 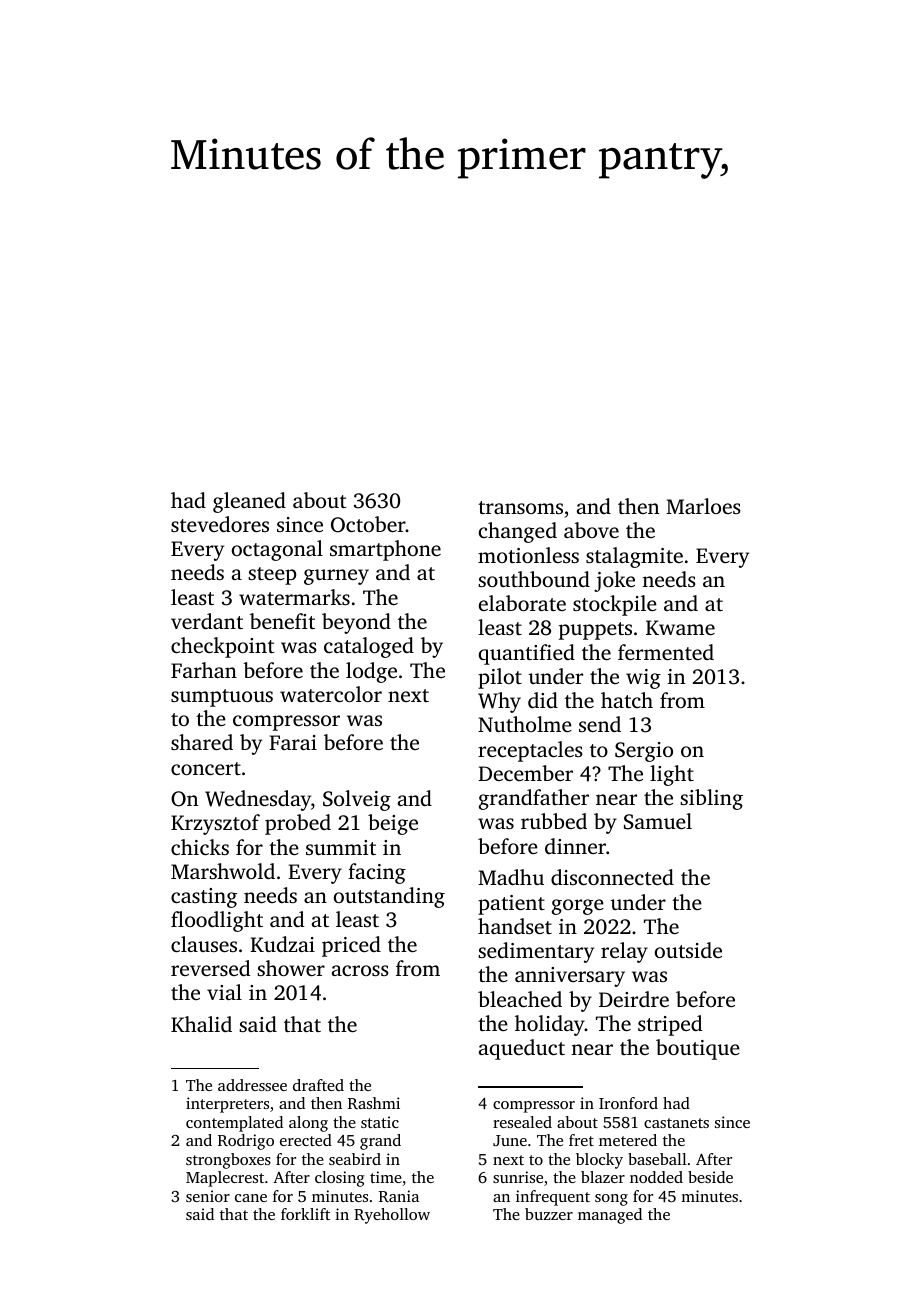 What do you see at coordinates (393, 824) in the screenshot?
I see `beige` at bounding box center [393, 824].
